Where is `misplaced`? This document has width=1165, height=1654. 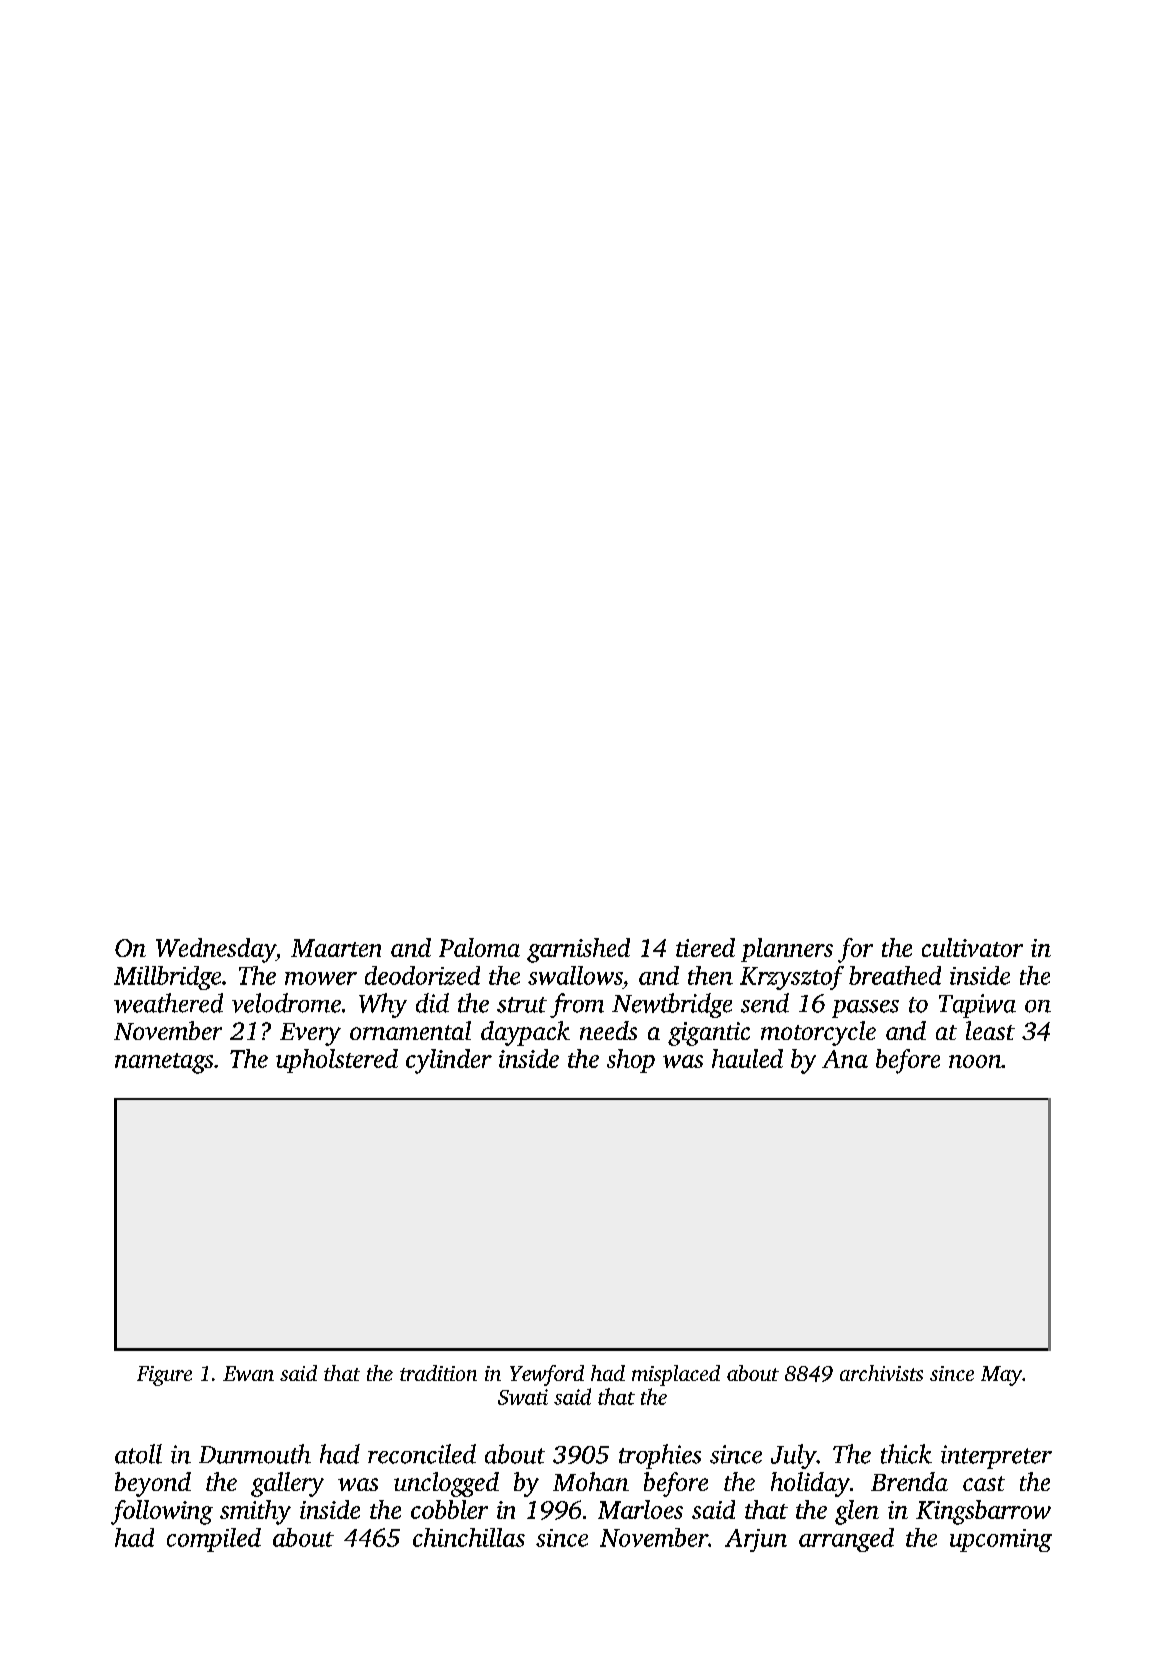
misplaced is located at coordinates (676, 1375).
